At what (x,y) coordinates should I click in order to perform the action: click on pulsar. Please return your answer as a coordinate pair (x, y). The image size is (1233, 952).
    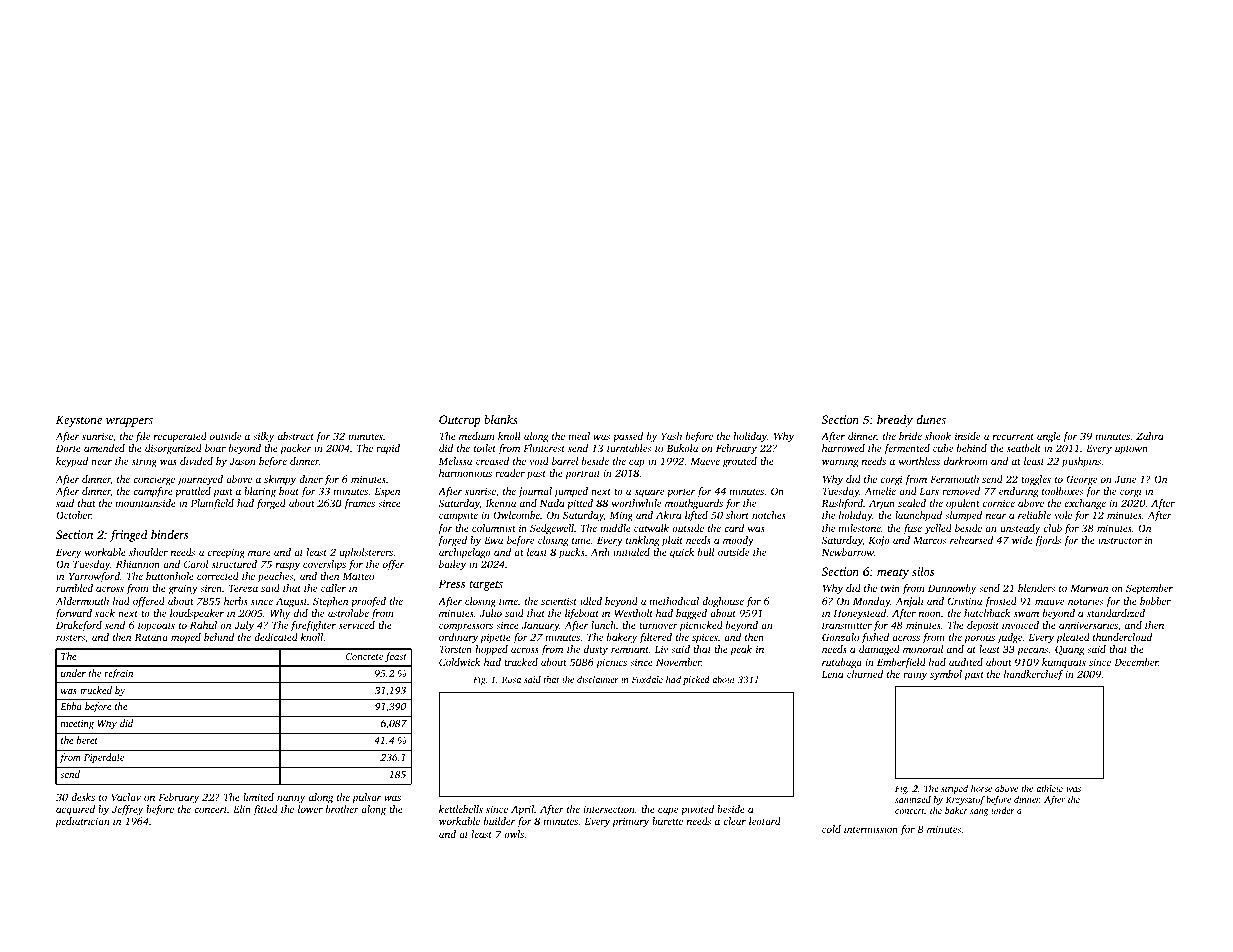
    Looking at the image, I should click on (366, 798).
